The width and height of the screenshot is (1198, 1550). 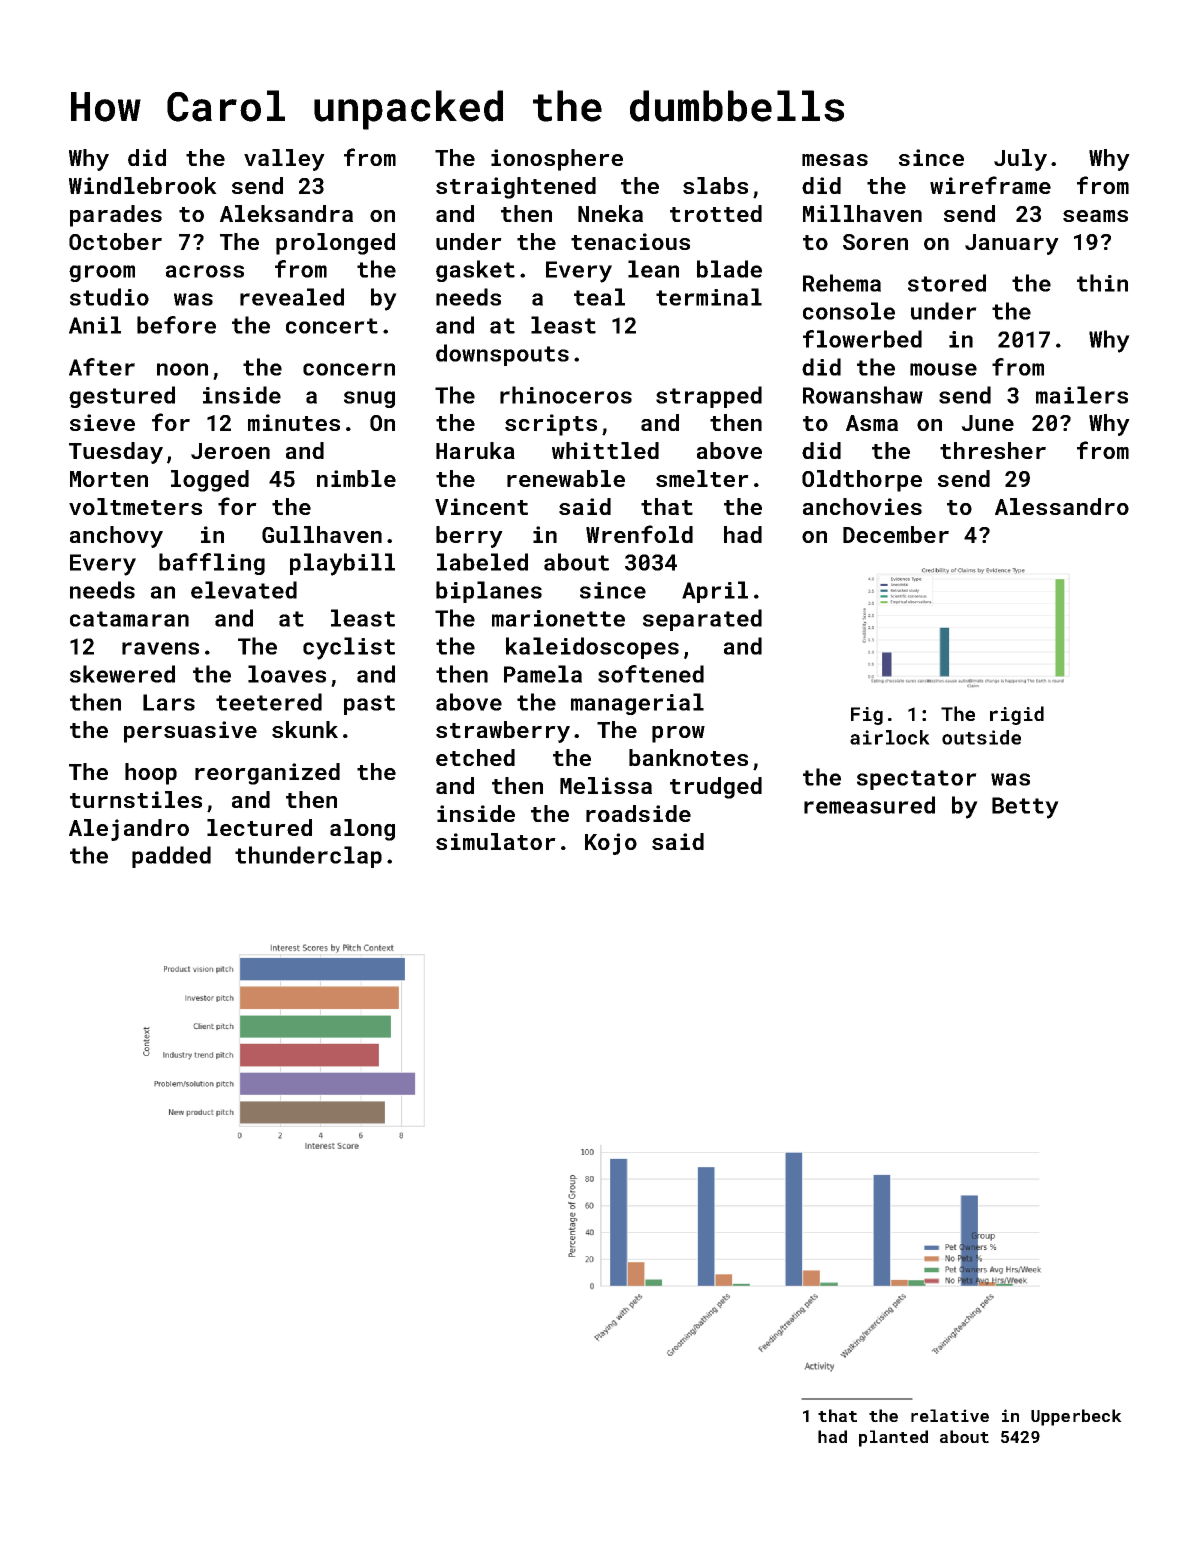 I want to click on padded, so click(x=171, y=857).
